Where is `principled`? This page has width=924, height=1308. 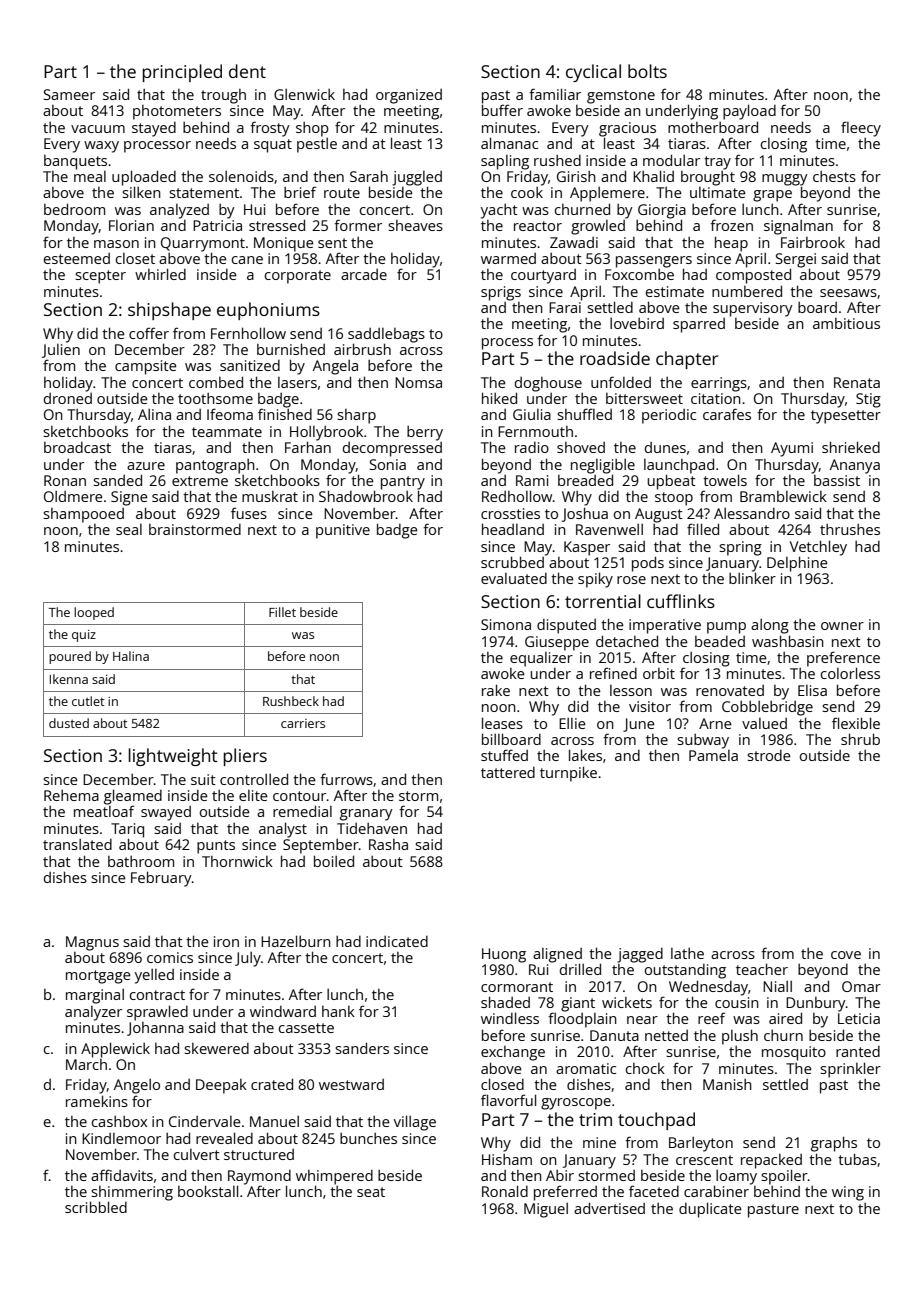
principled is located at coordinates (182, 73).
